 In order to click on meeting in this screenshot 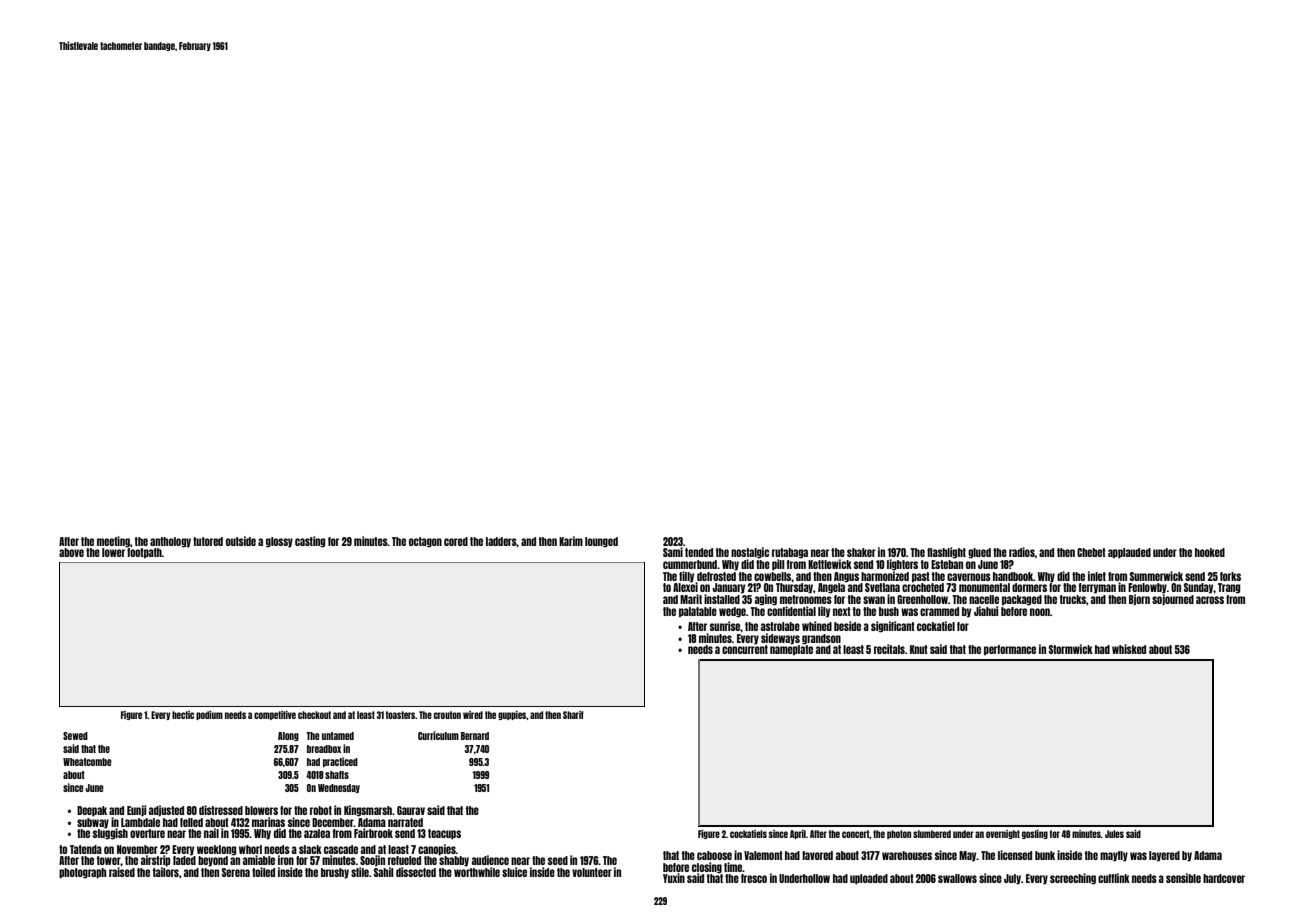, I will do `click(113, 542)`.
